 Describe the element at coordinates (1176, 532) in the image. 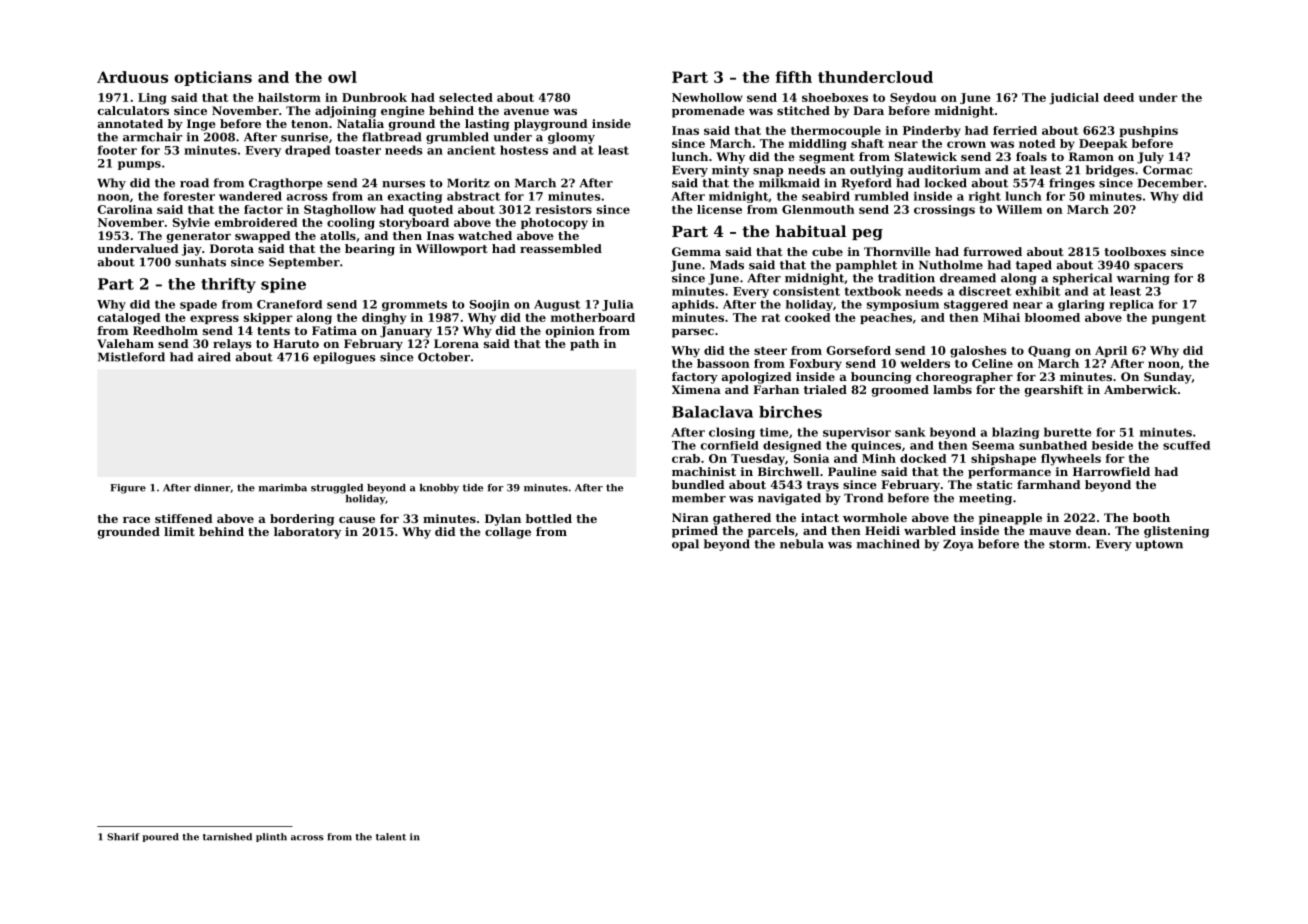

I see `glistening` at that location.
